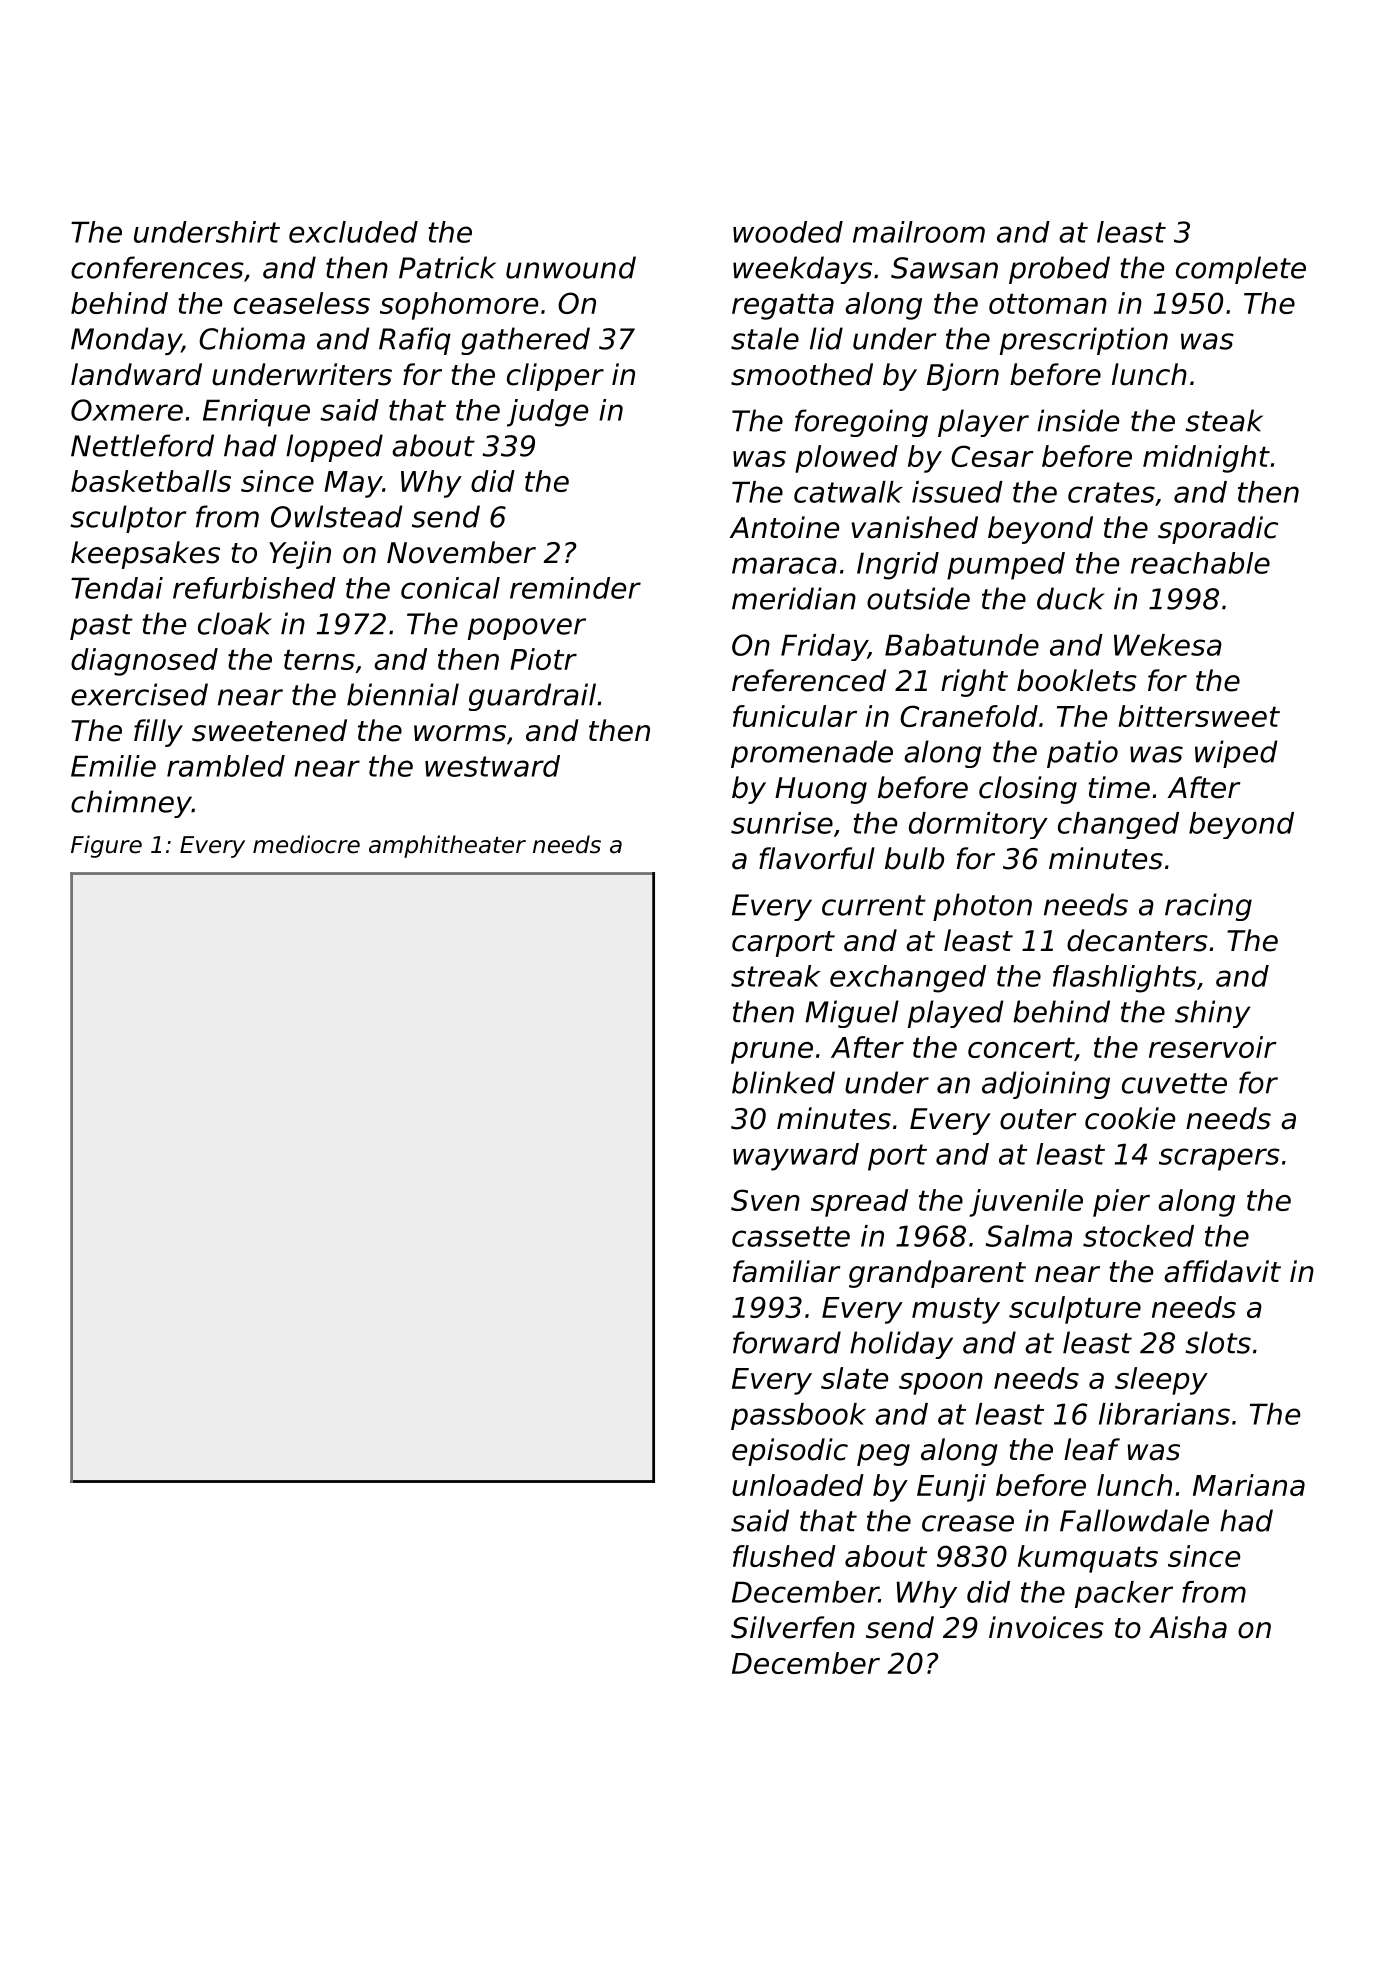  Describe the element at coordinates (852, 1014) in the page. I see `Miguel` at that location.
